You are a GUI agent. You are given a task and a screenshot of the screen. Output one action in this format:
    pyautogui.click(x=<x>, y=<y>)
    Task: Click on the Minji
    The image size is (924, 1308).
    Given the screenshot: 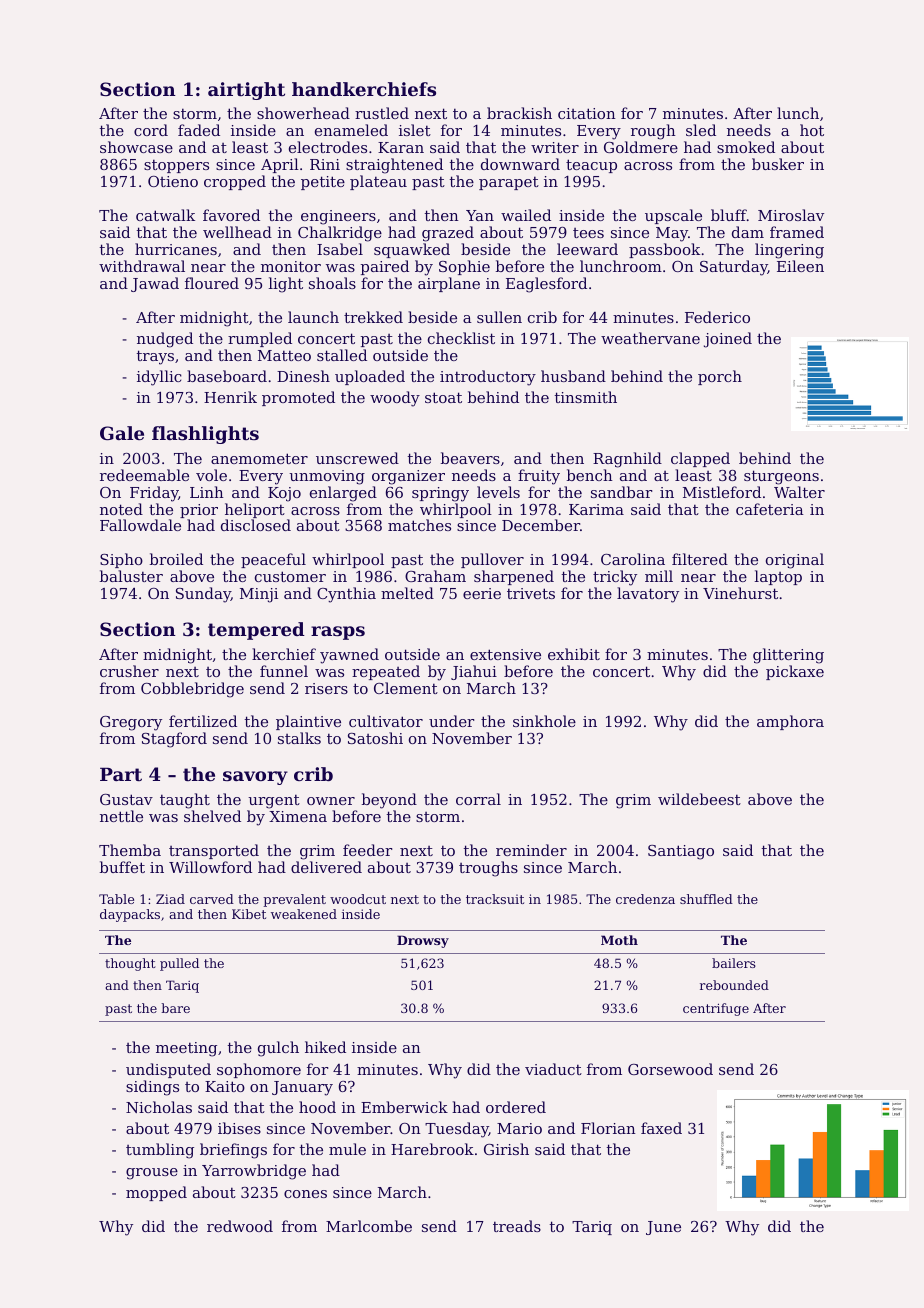 What is the action you would take?
    pyautogui.click(x=259, y=595)
